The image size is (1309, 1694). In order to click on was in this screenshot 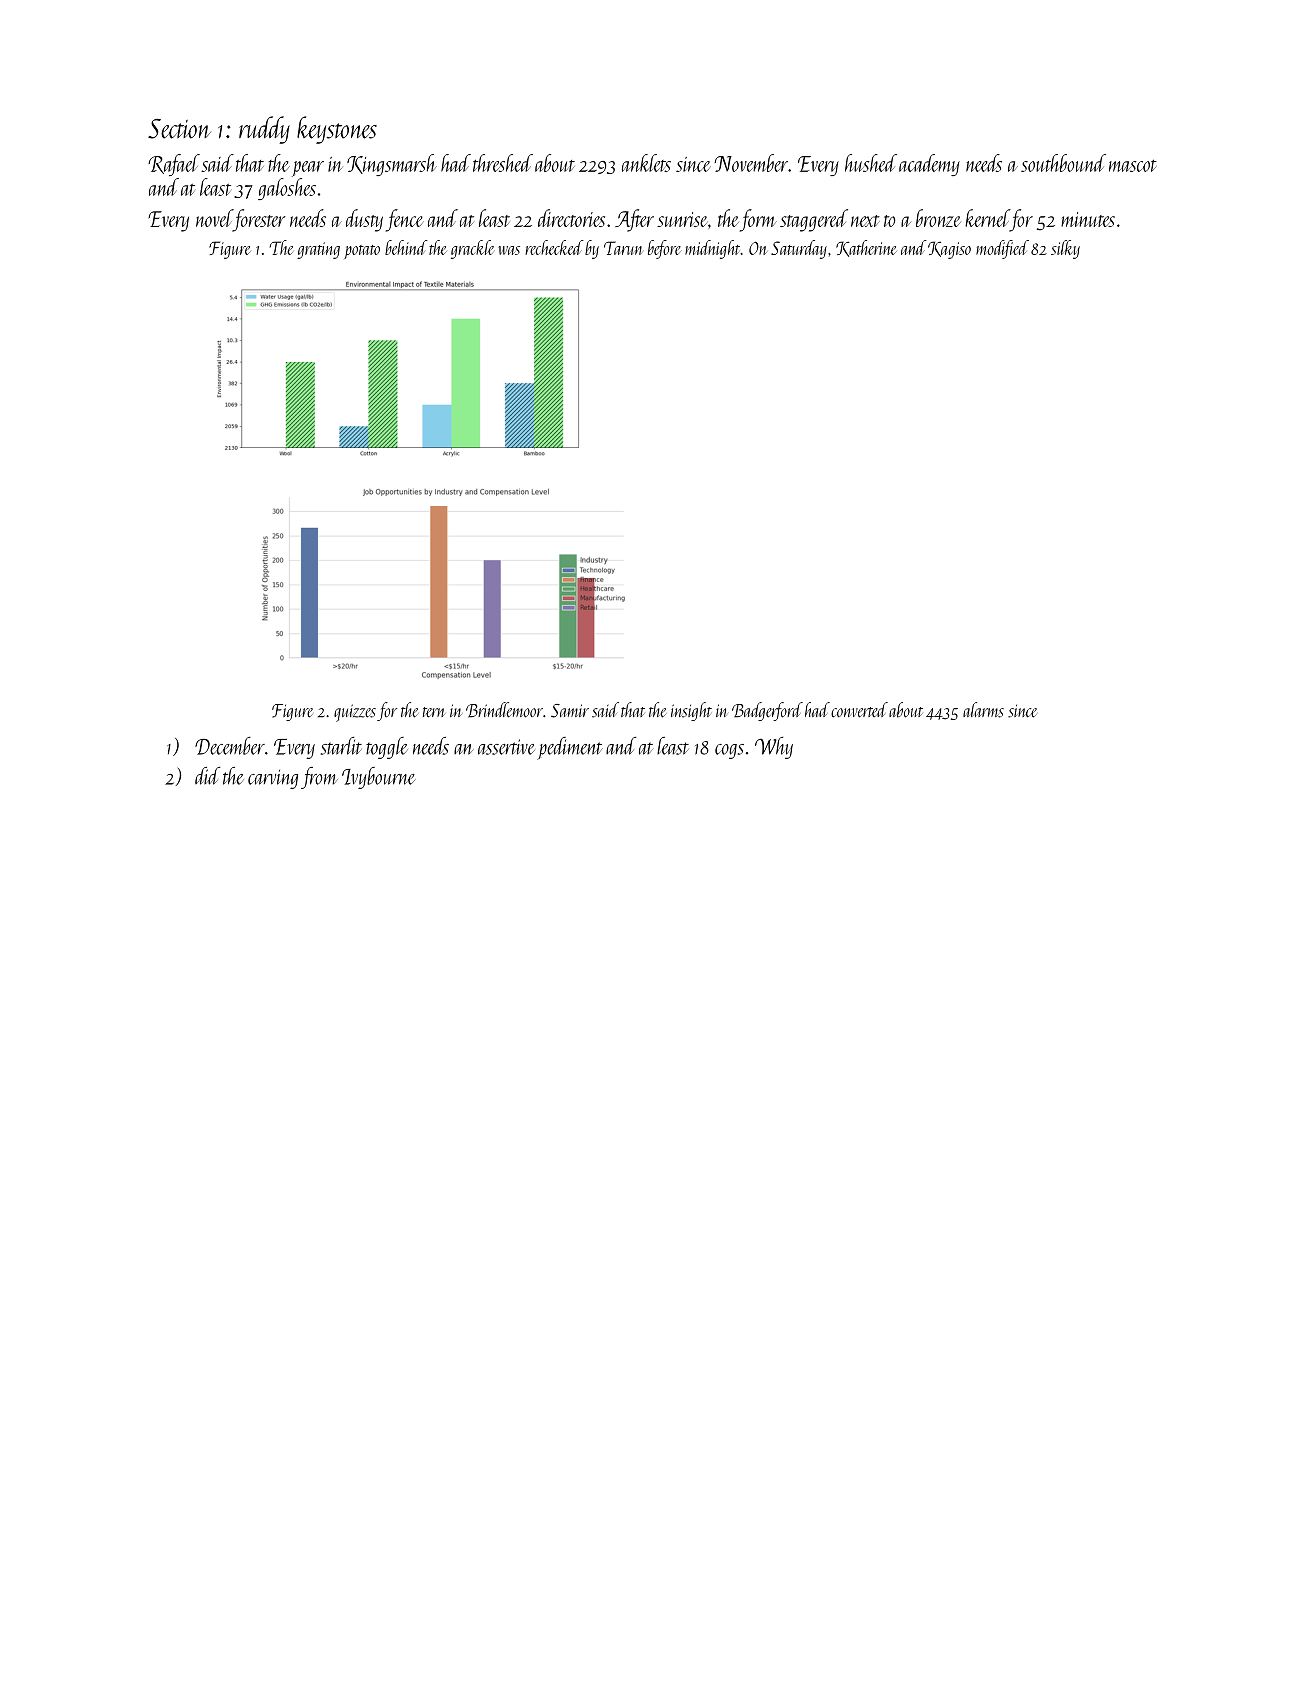, I will do `click(509, 250)`.
